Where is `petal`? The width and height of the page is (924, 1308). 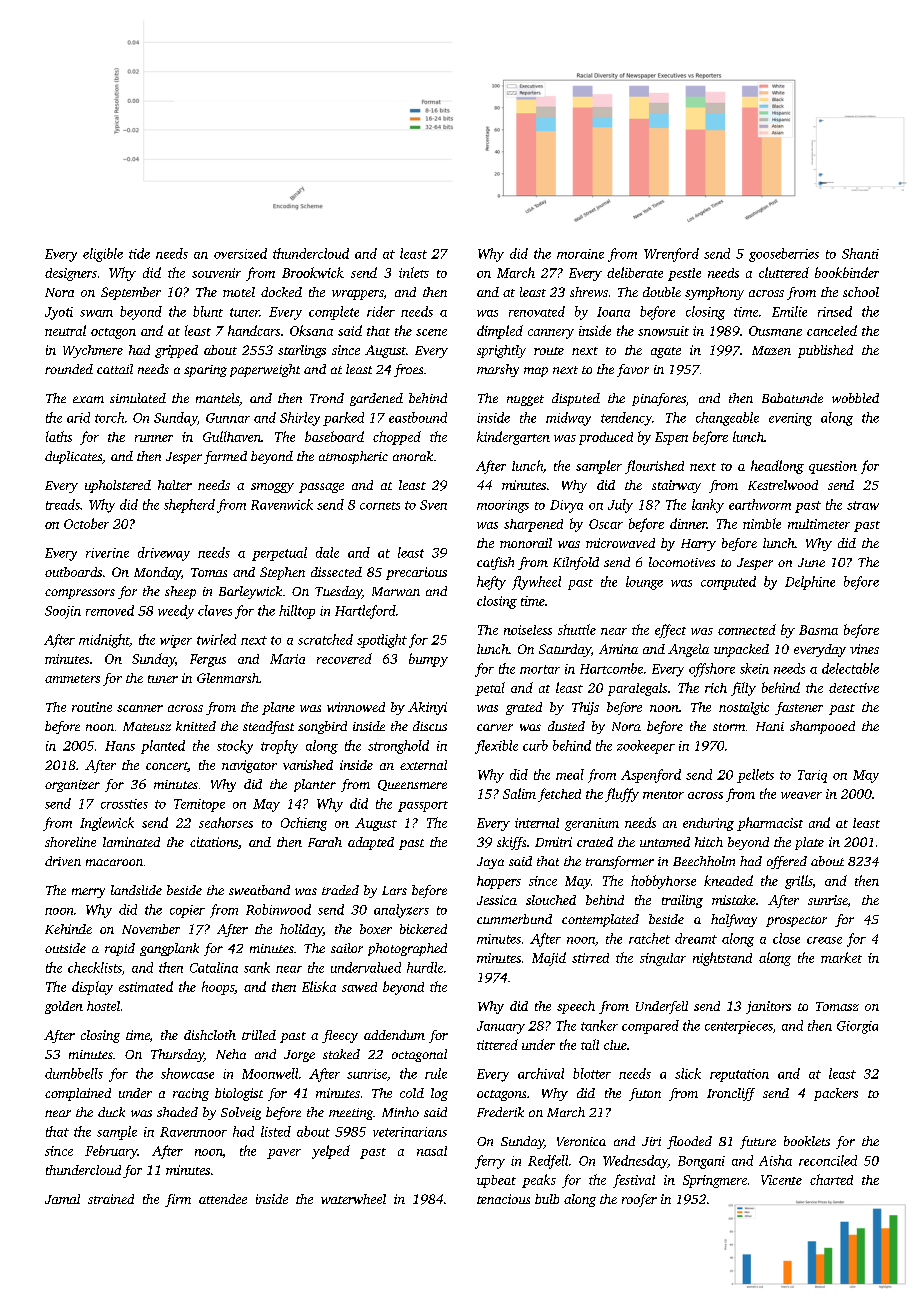 petal is located at coordinates (490, 689).
